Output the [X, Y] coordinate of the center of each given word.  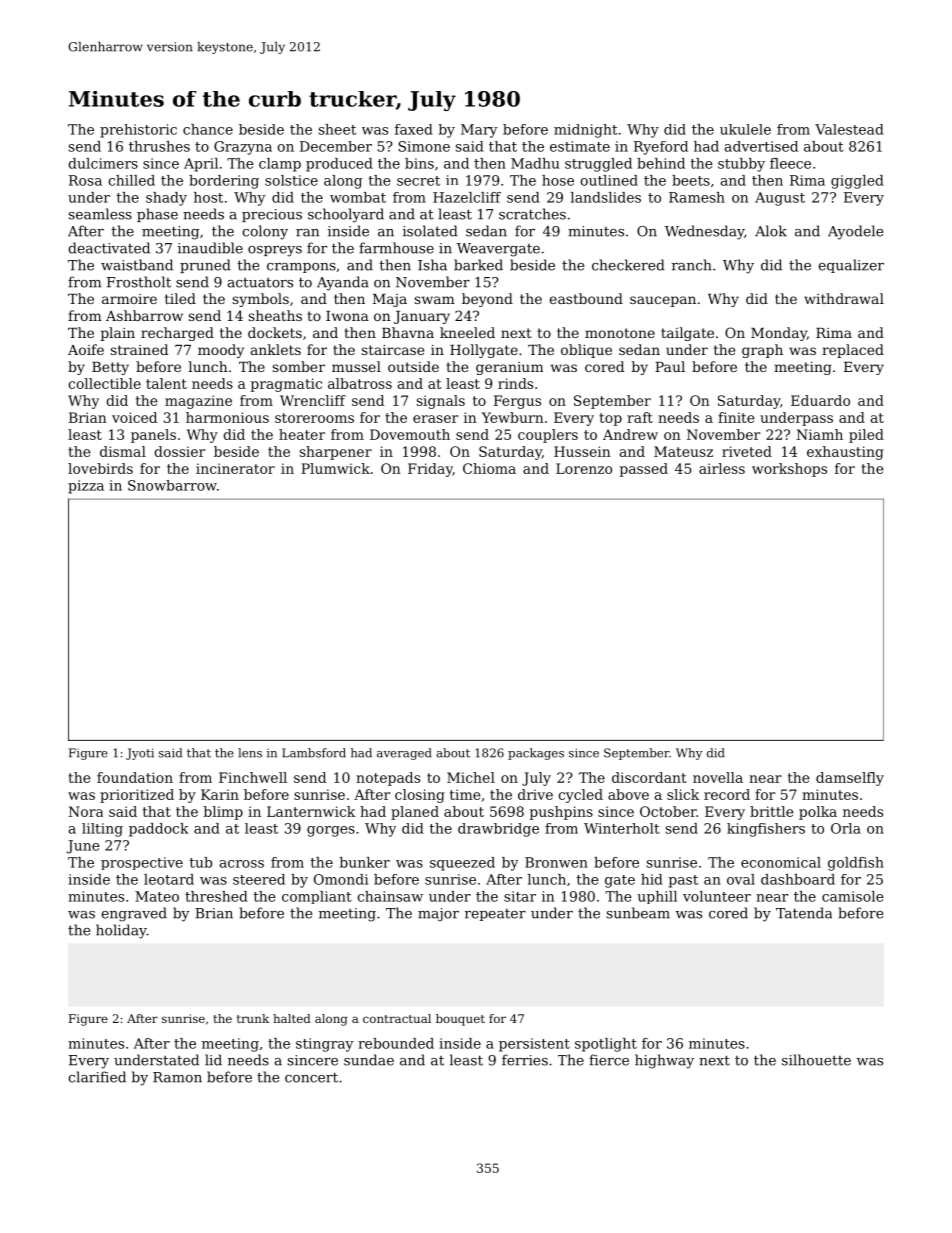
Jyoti [140, 754]
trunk [253, 1018]
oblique [586, 351]
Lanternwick [311, 811]
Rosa [85, 180]
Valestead [849, 129]
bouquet [460, 1020]
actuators [260, 283]
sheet [337, 129]
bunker [365, 862]
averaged [404, 754]
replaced [853, 351]
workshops [789, 470]
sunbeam [638, 913]
